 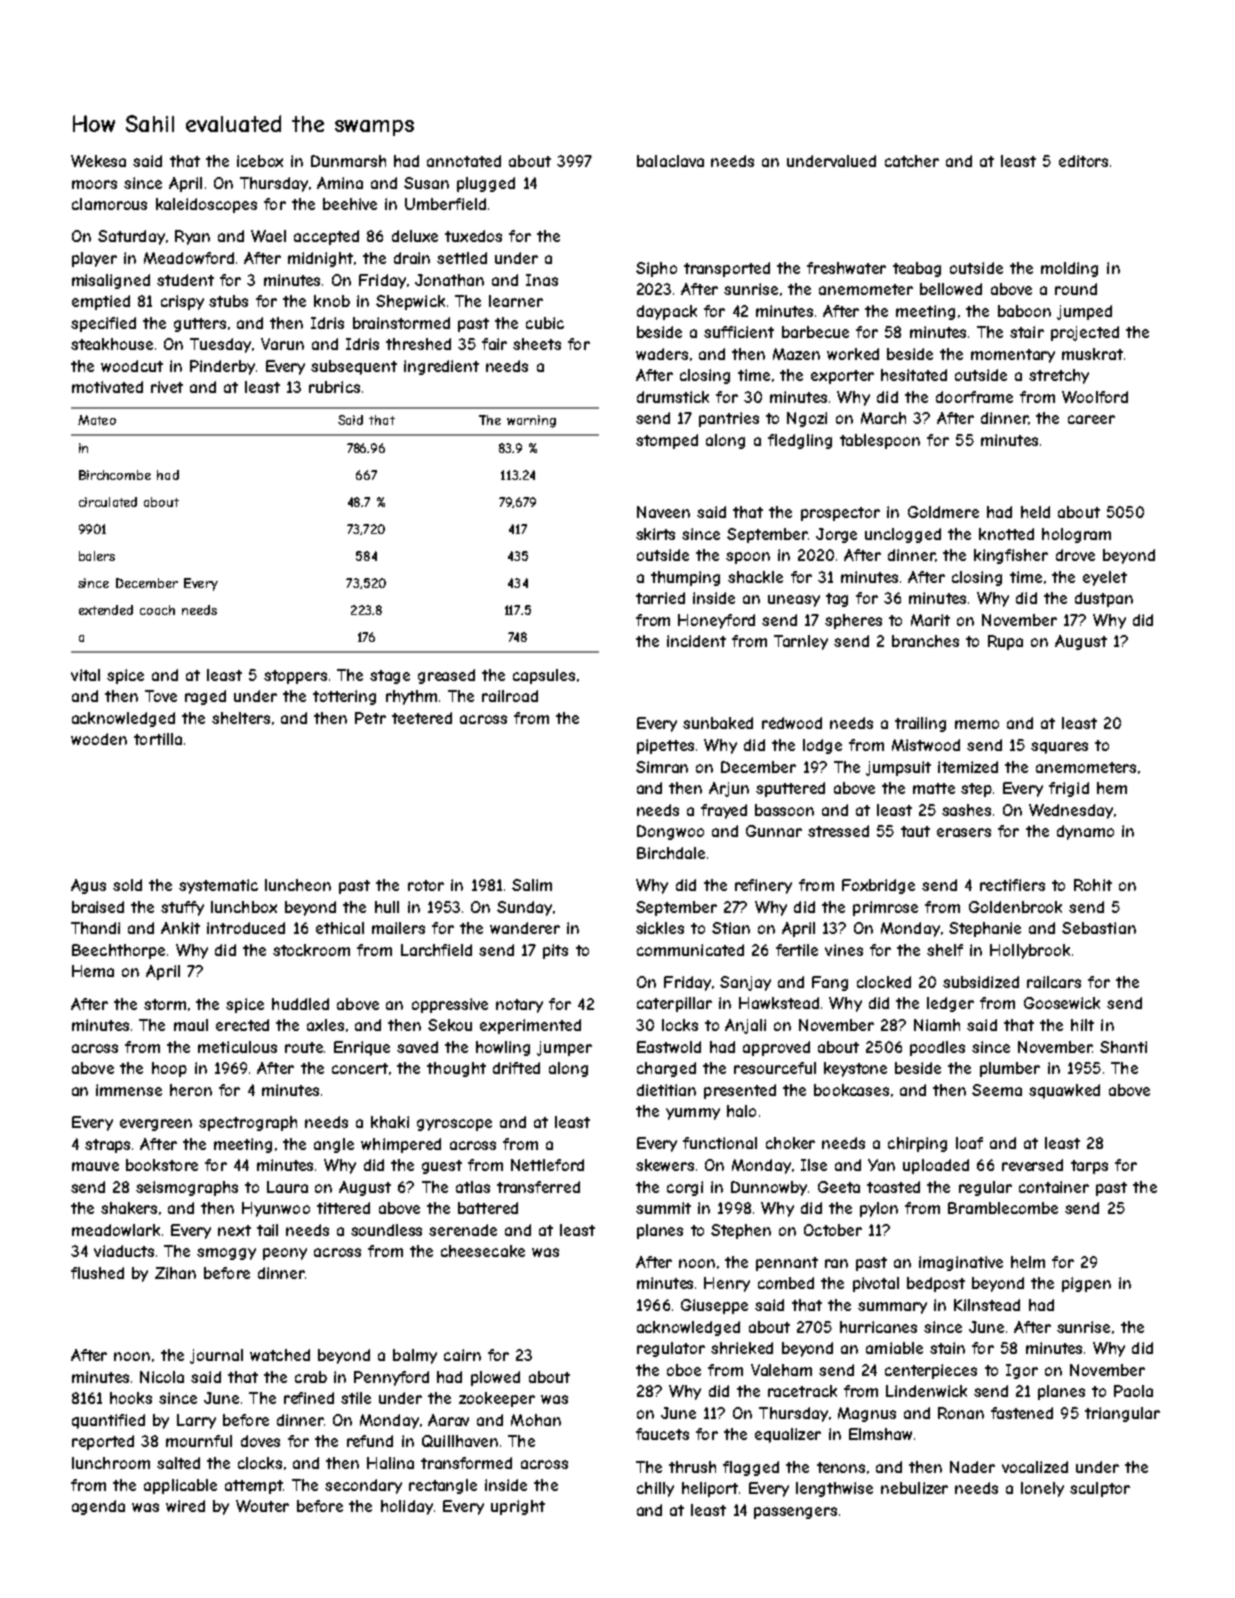 I want to click on ingredient, so click(x=441, y=367).
